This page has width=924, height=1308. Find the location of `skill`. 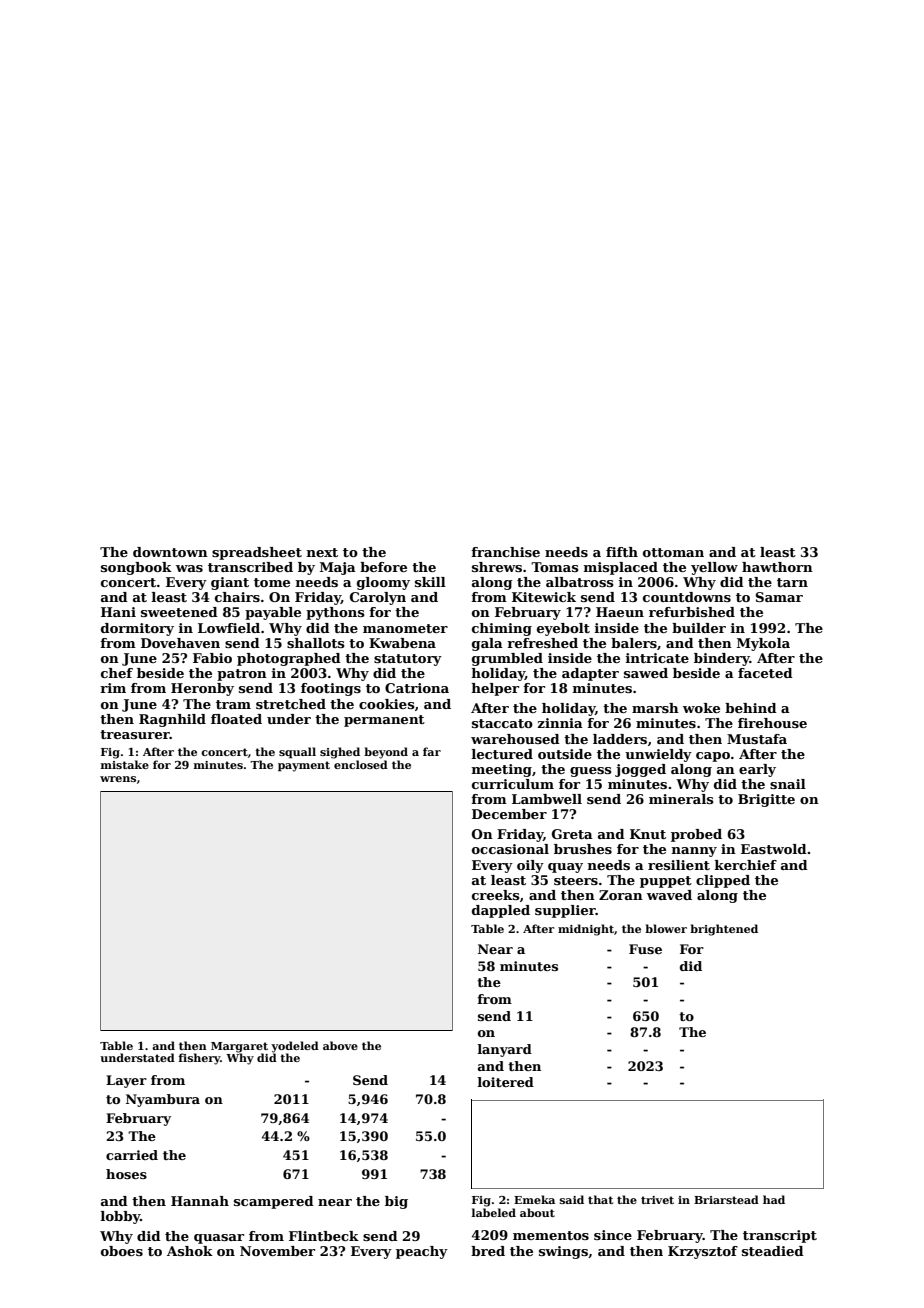

skill is located at coordinates (430, 582).
